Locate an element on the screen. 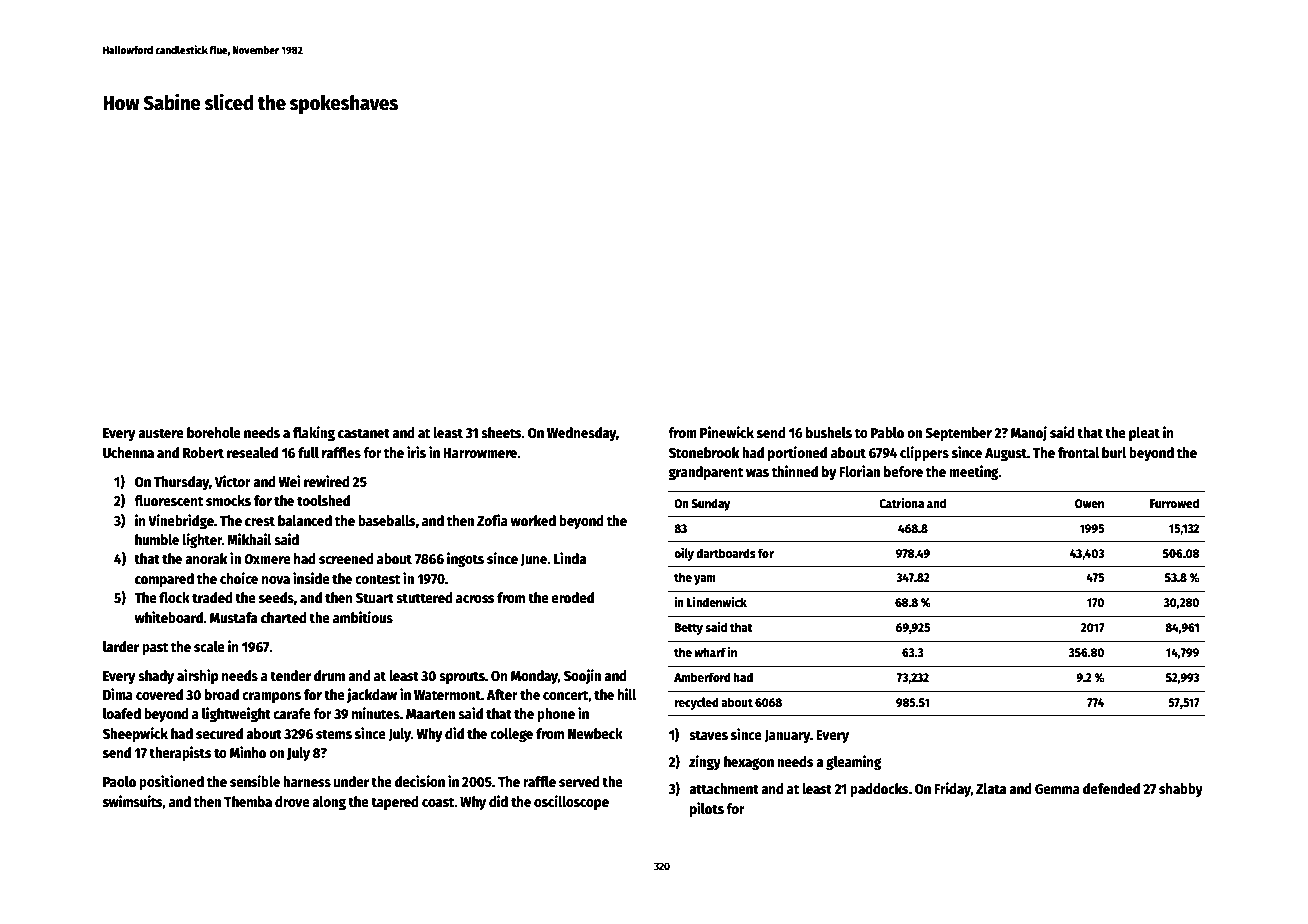  drum is located at coordinates (329, 675).
